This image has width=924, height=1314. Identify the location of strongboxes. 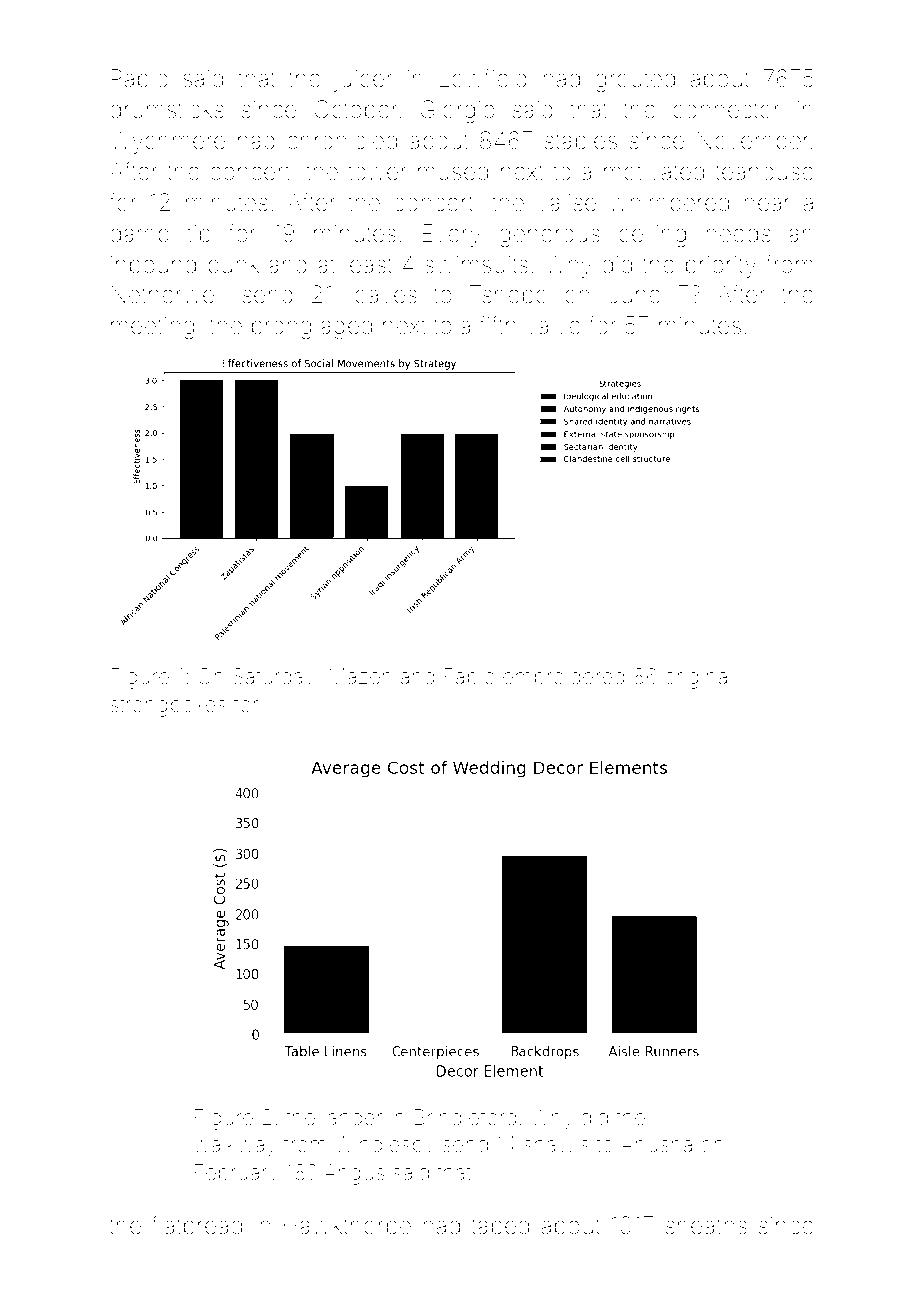
(168, 706).
